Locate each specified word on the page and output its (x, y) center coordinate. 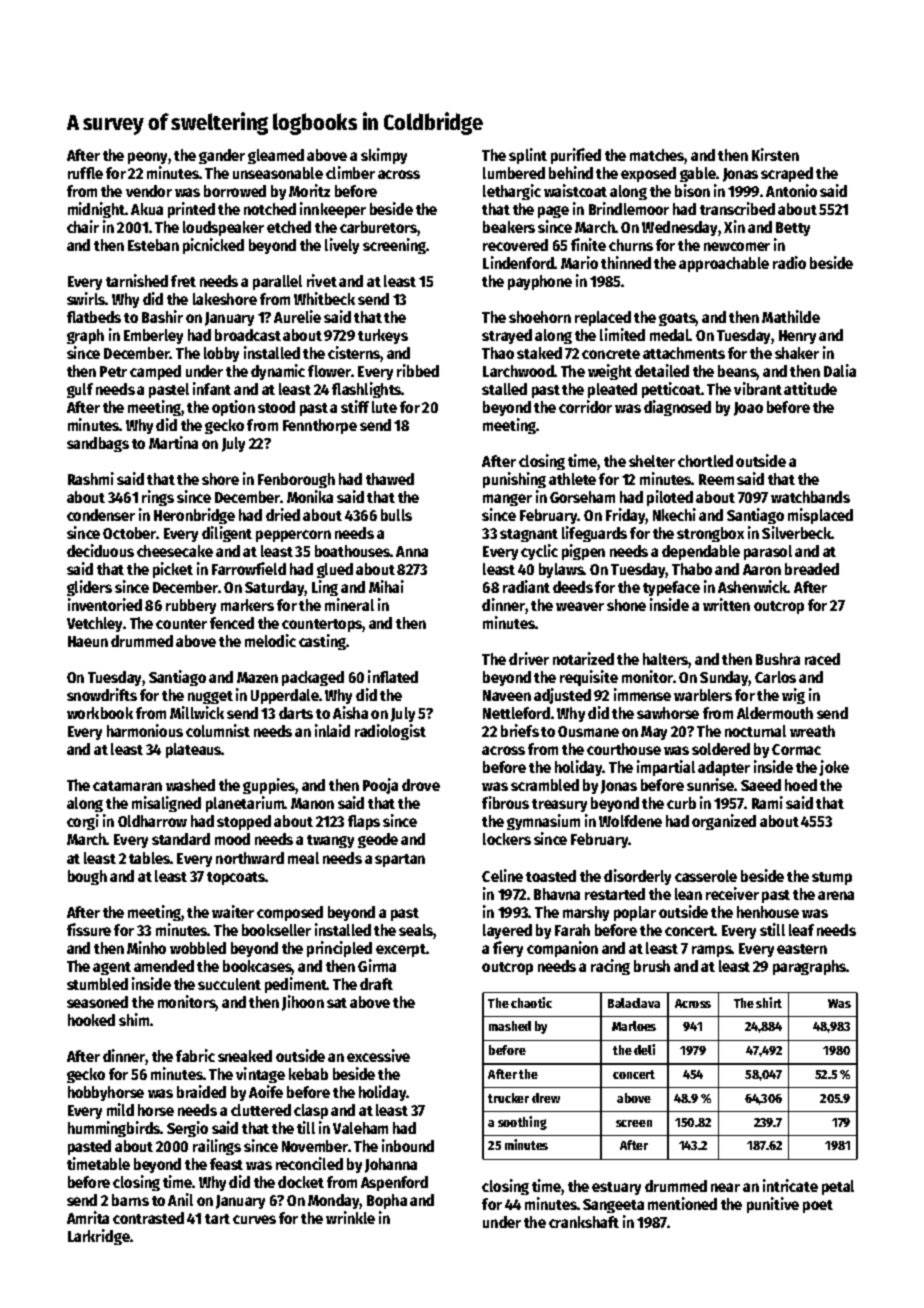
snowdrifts (102, 694)
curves (254, 1219)
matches (657, 156)
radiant (526, 586)
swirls (86, 298)
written (726, 604)
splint (528, 156)
